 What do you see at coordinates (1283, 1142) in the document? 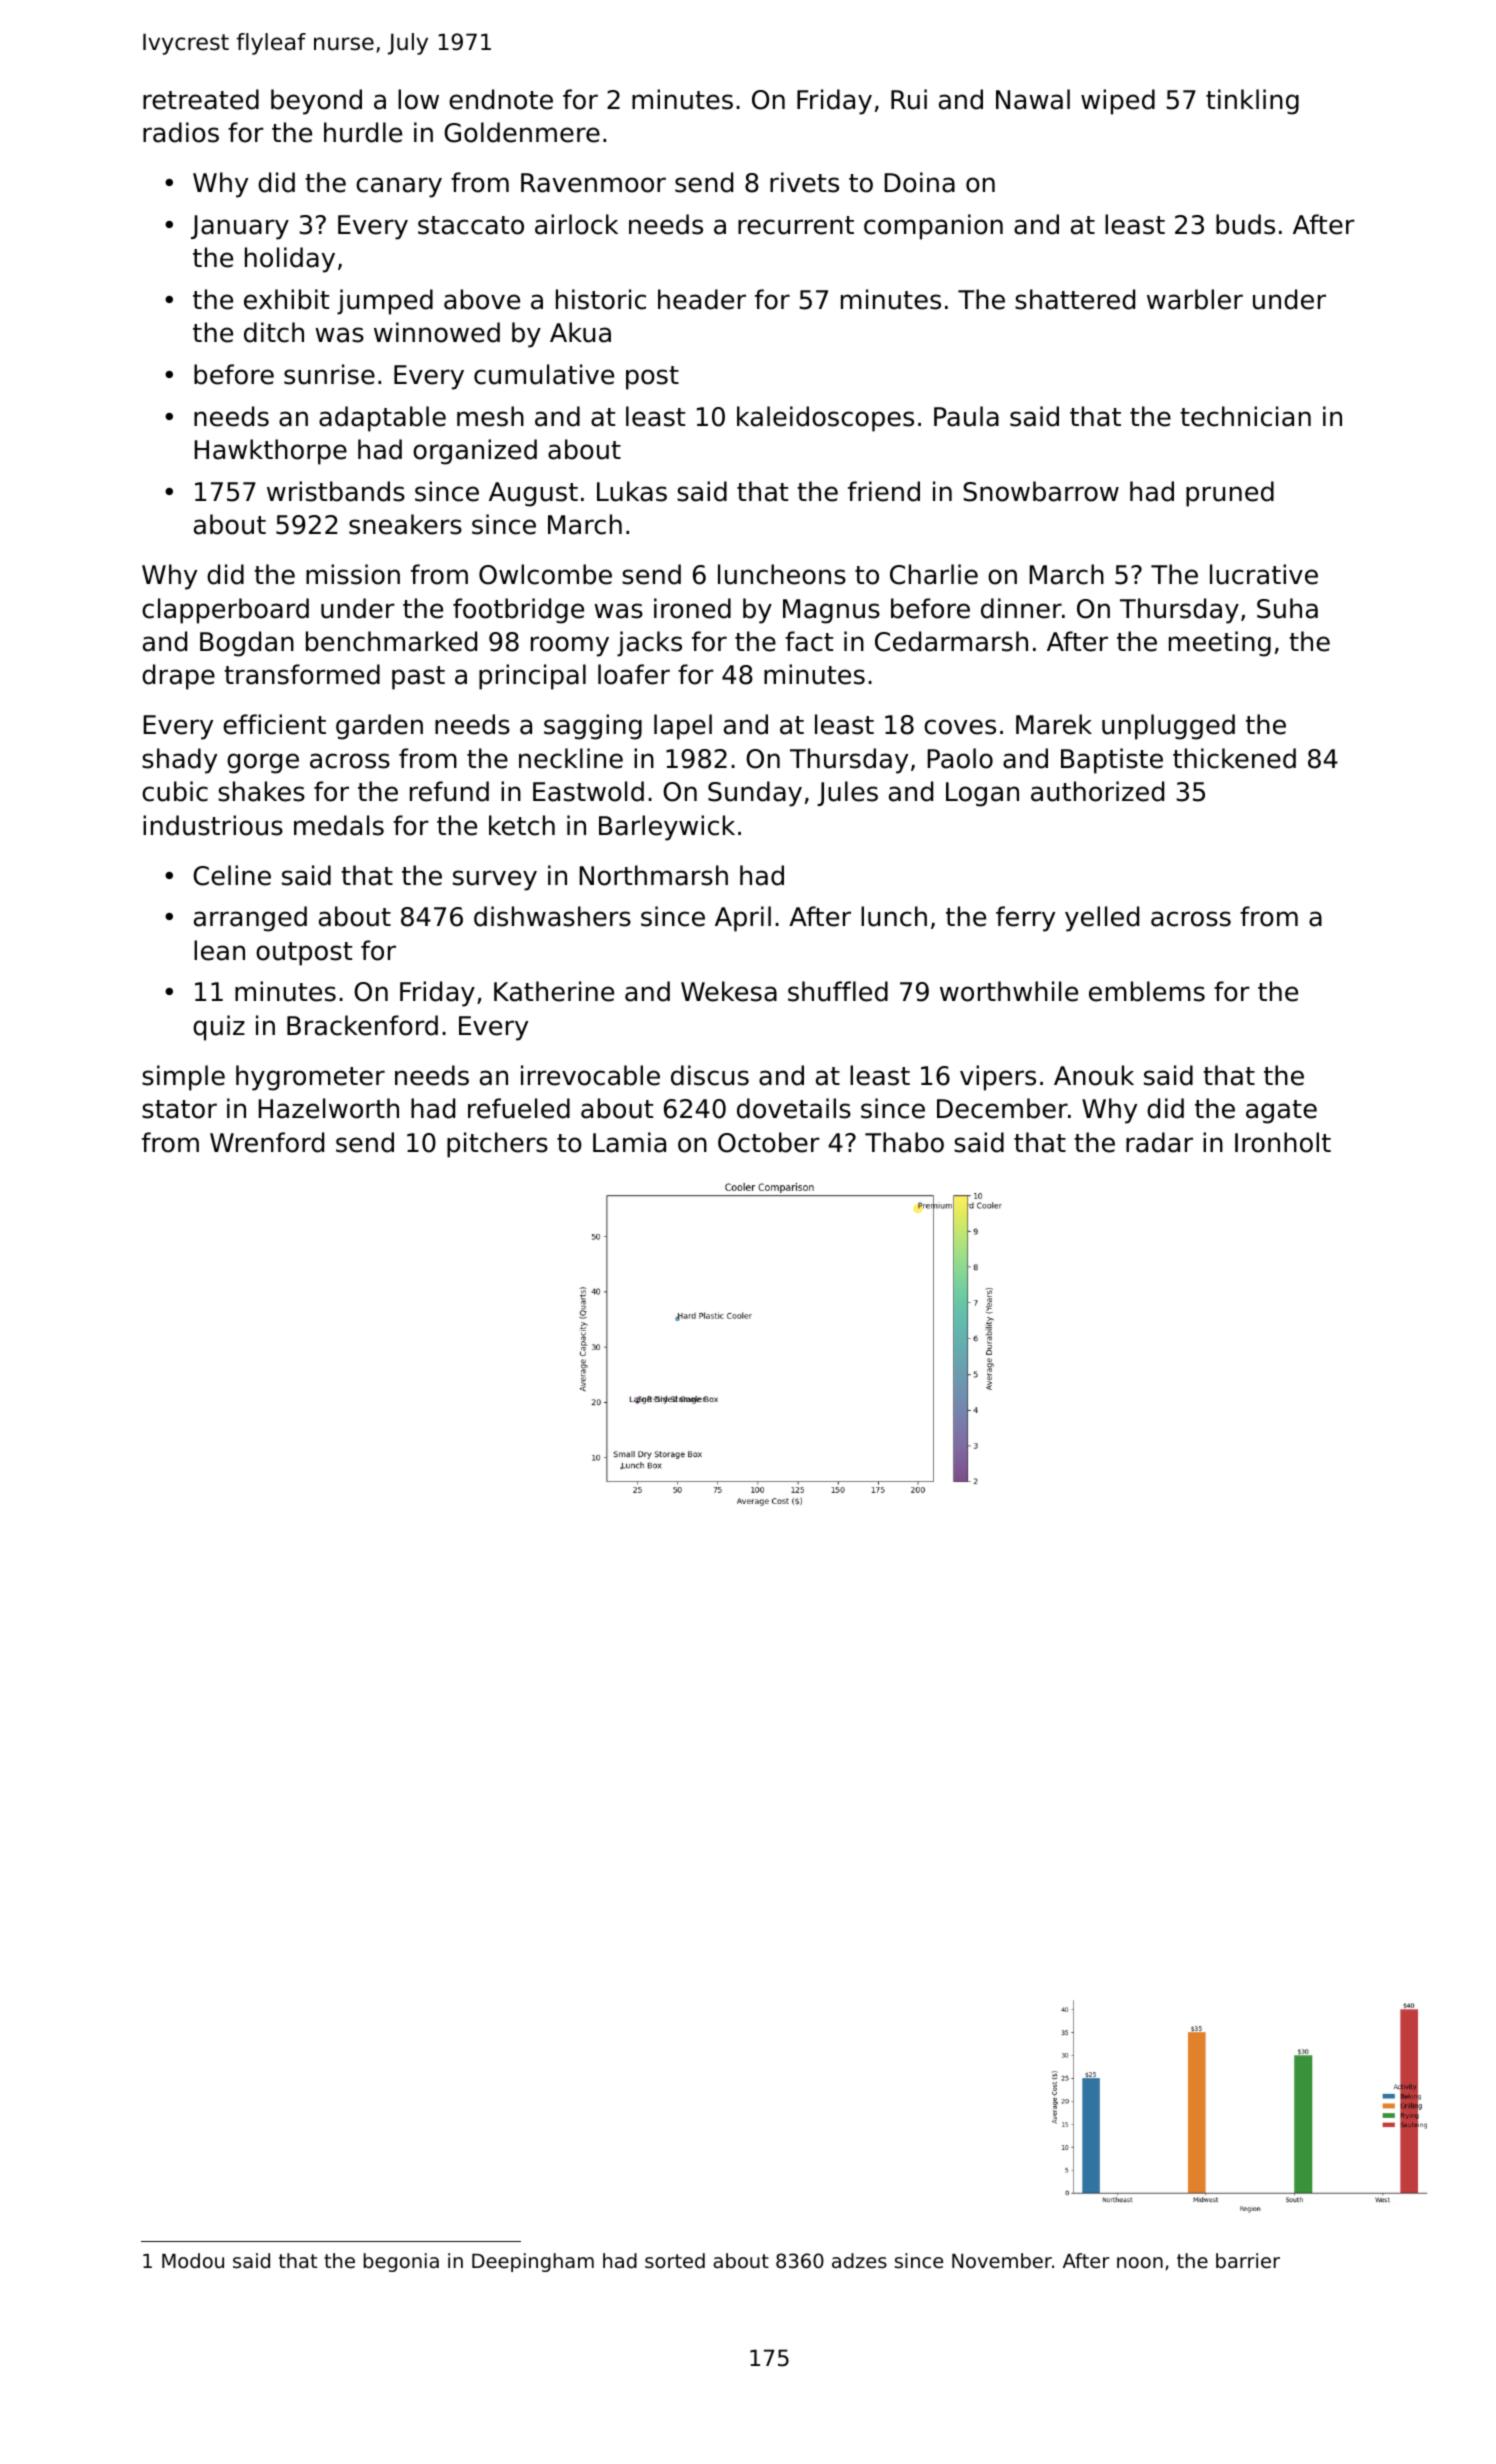
I see `Ironholt` at bounding box center [1283, 1142].
